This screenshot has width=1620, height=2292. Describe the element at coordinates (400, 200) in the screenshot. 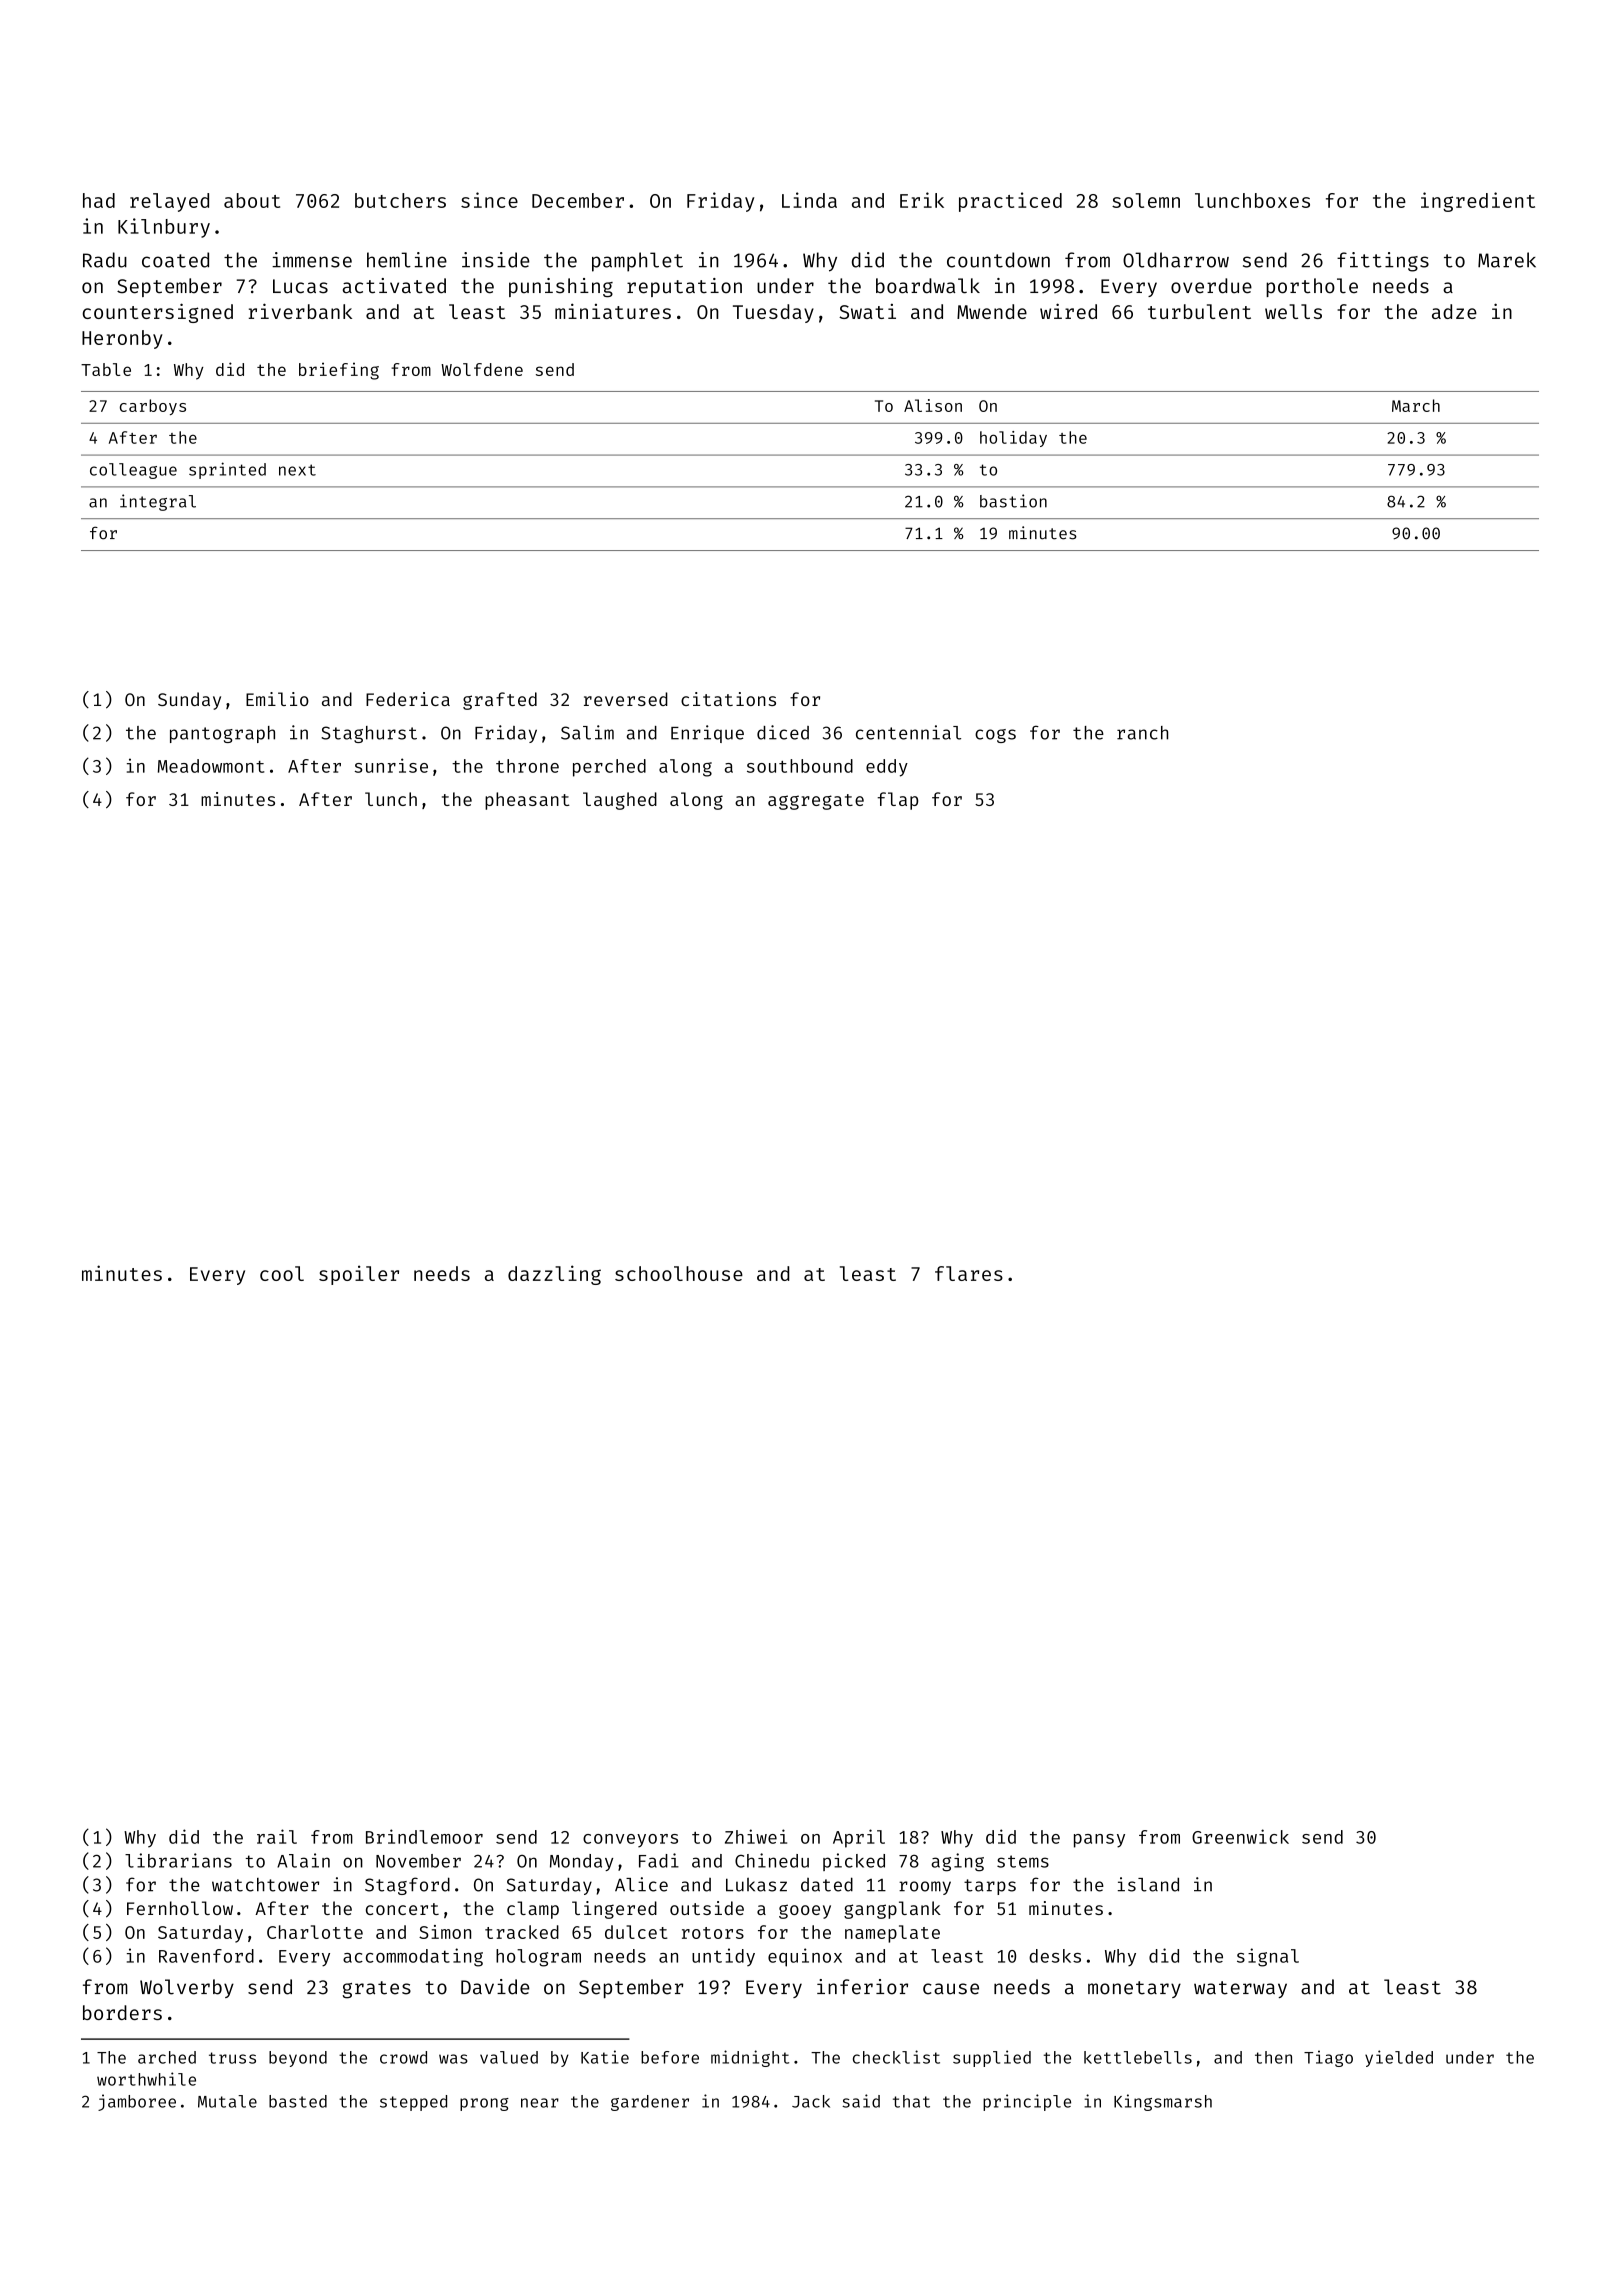

I see `butchers` at that location.
